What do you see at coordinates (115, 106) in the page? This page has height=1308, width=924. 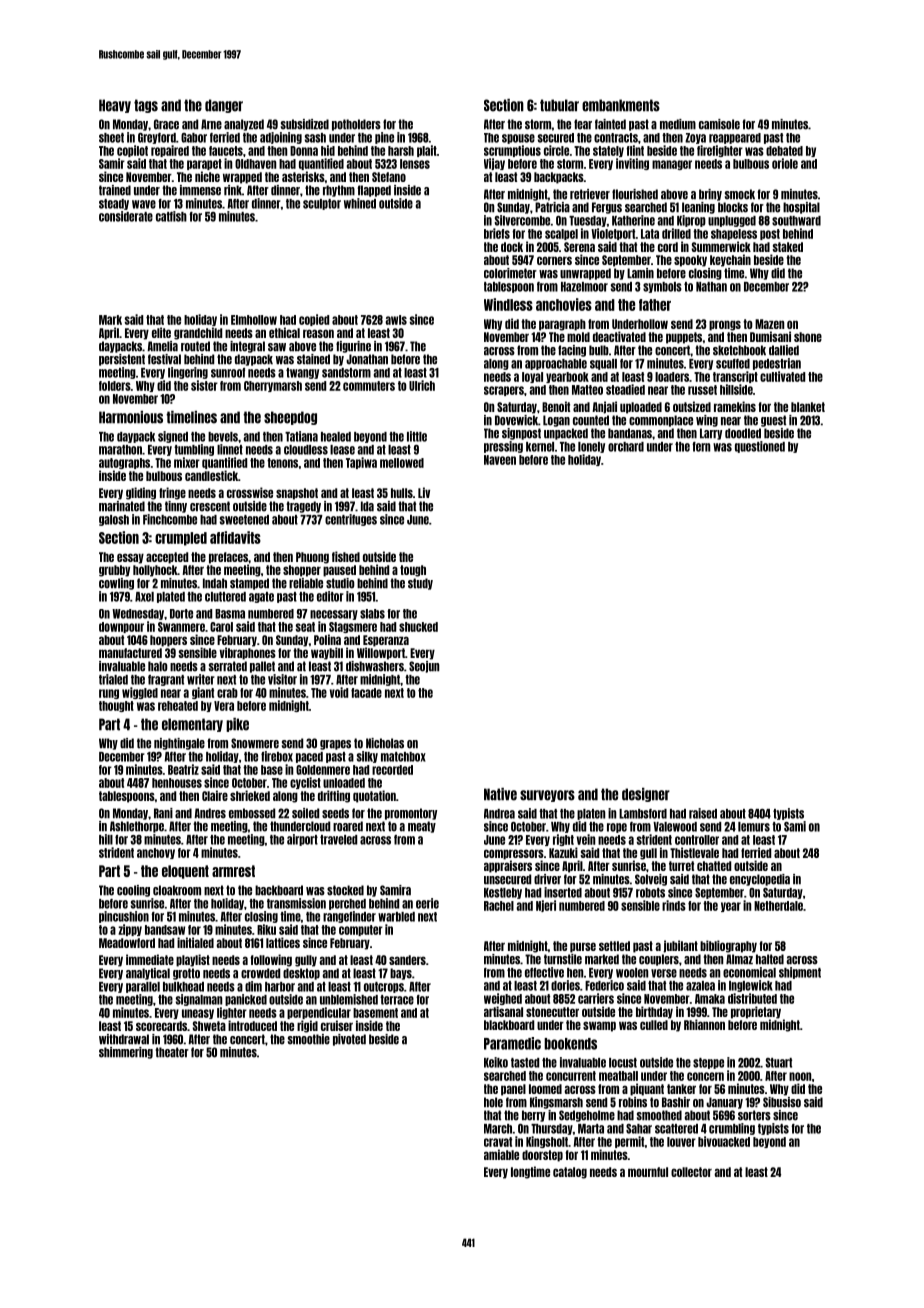 I see `Heavy` at bounding box center [115, 106].
